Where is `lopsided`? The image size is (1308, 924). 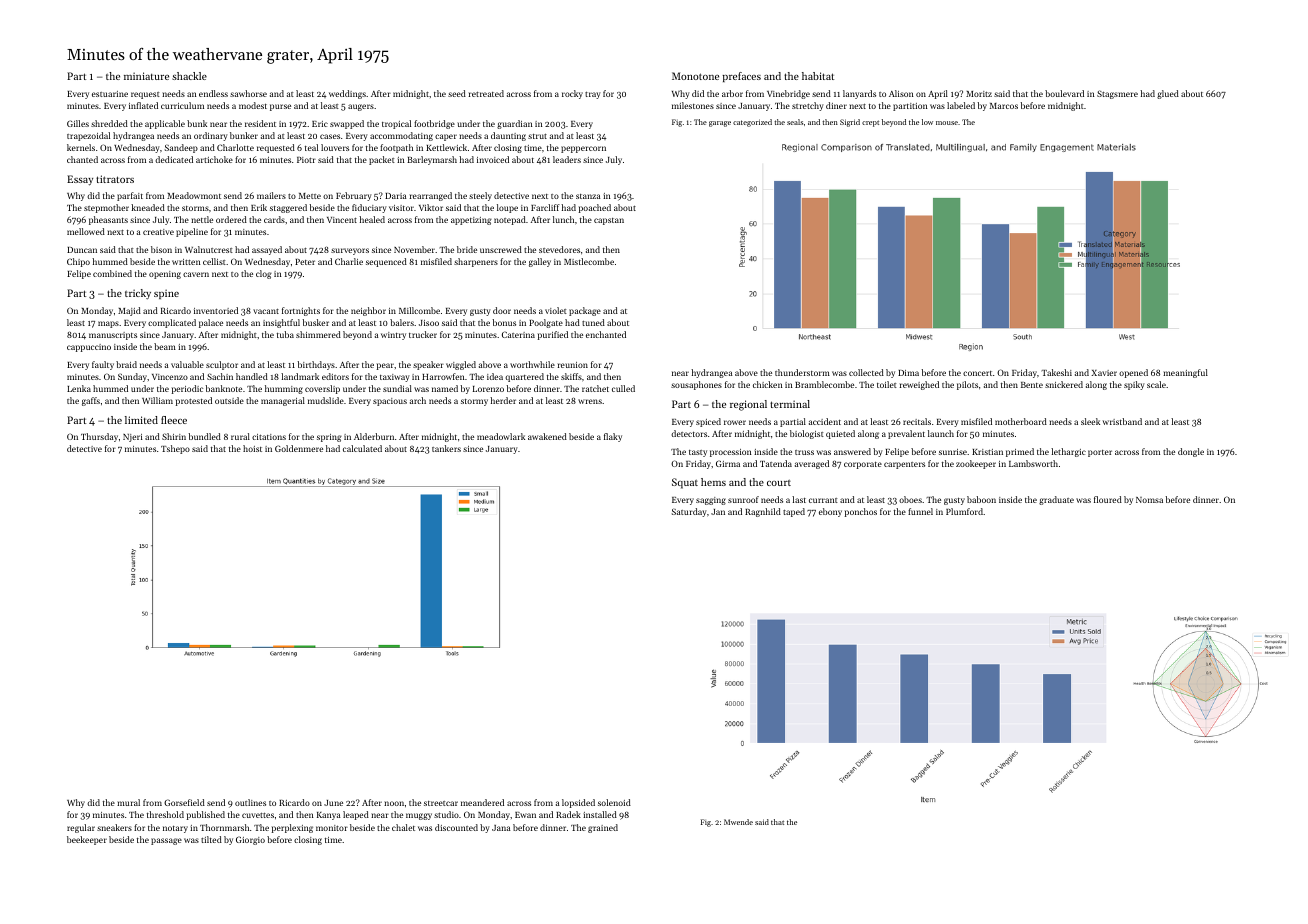
lopsided is located at coordinates (578, 803).
